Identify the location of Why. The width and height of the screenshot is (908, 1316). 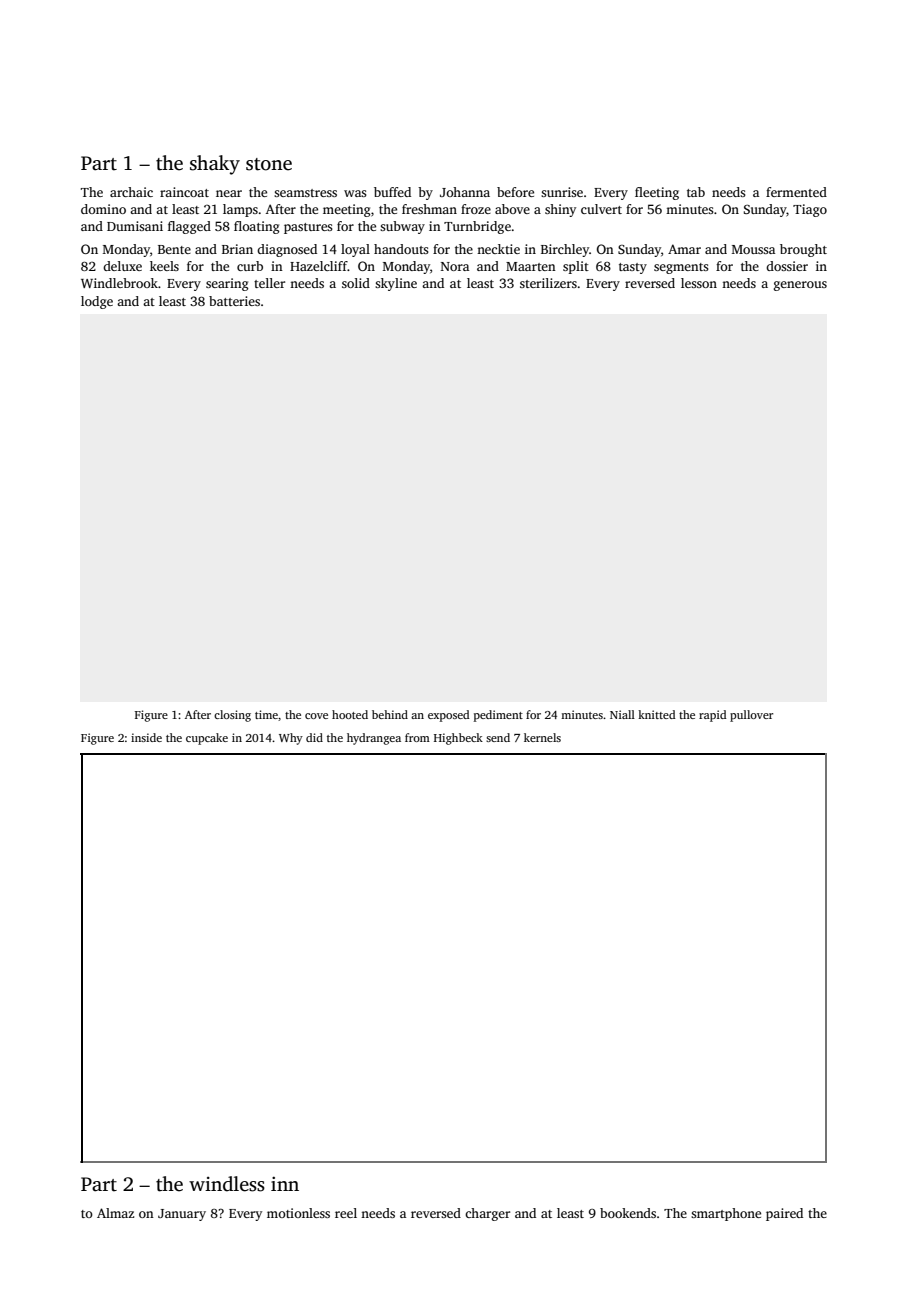
(291, 739).
